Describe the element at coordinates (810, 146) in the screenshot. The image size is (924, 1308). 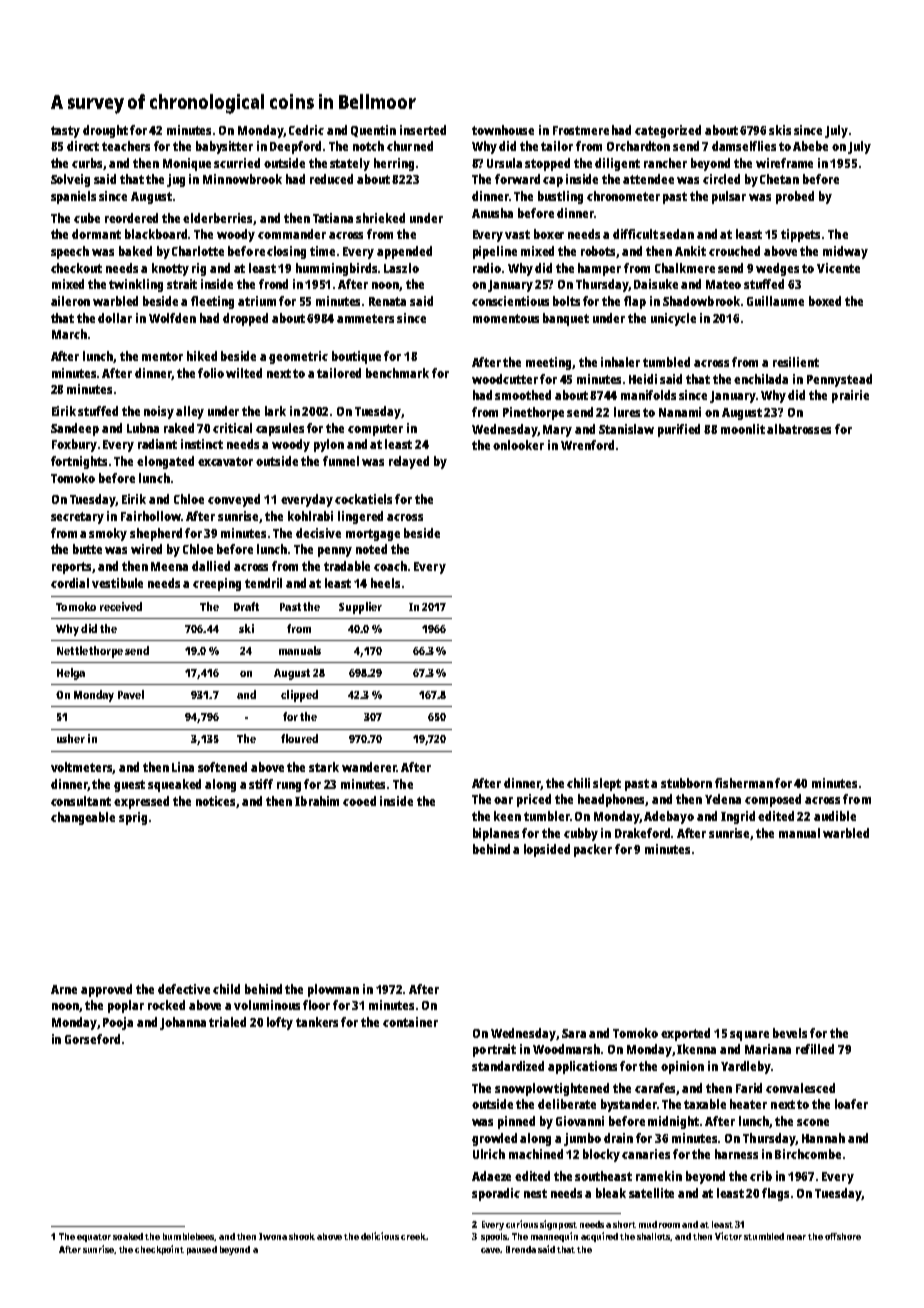
I see `Abebe` at that location.
